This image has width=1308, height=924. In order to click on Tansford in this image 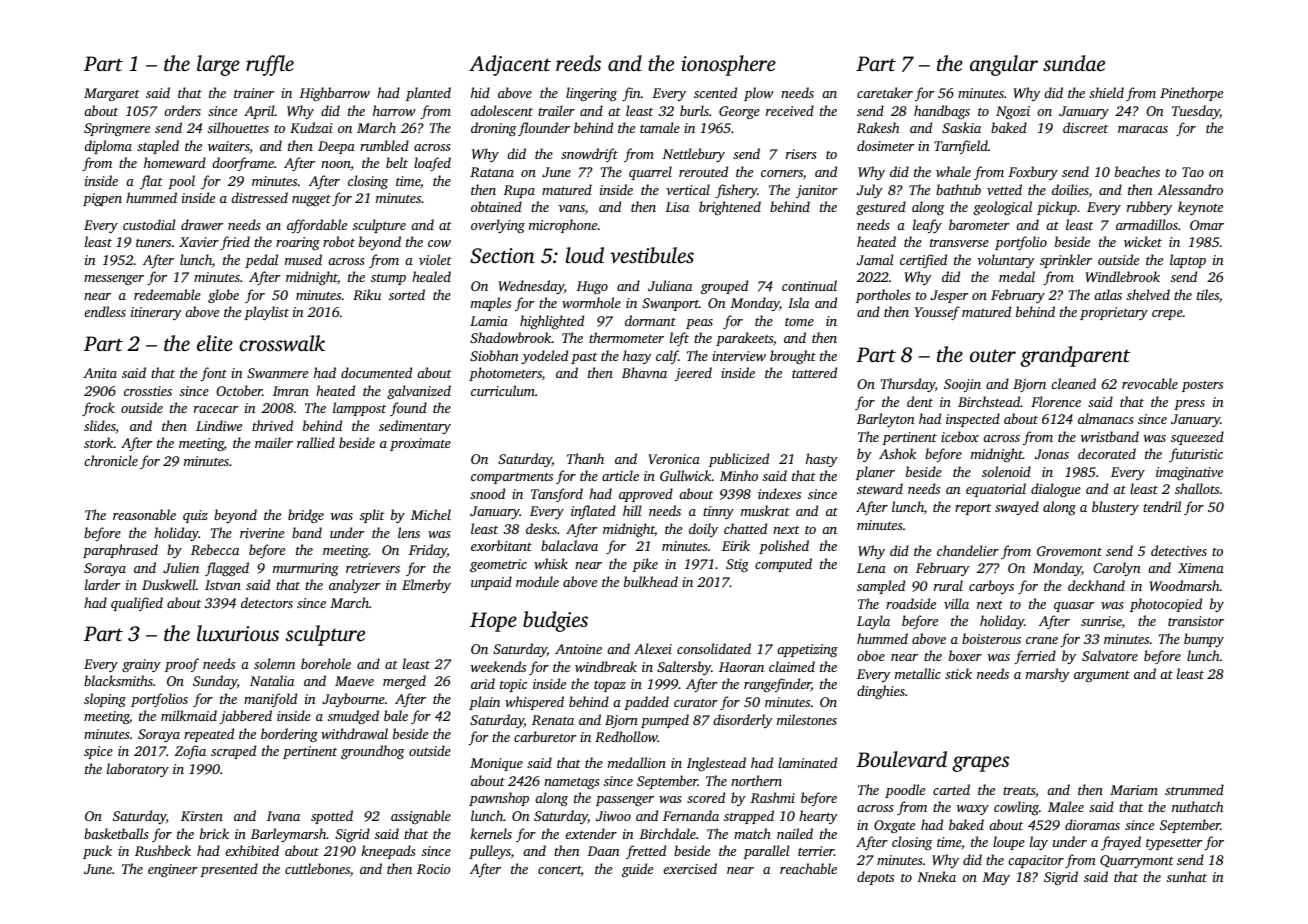, I will do `click(557, 495)`.
